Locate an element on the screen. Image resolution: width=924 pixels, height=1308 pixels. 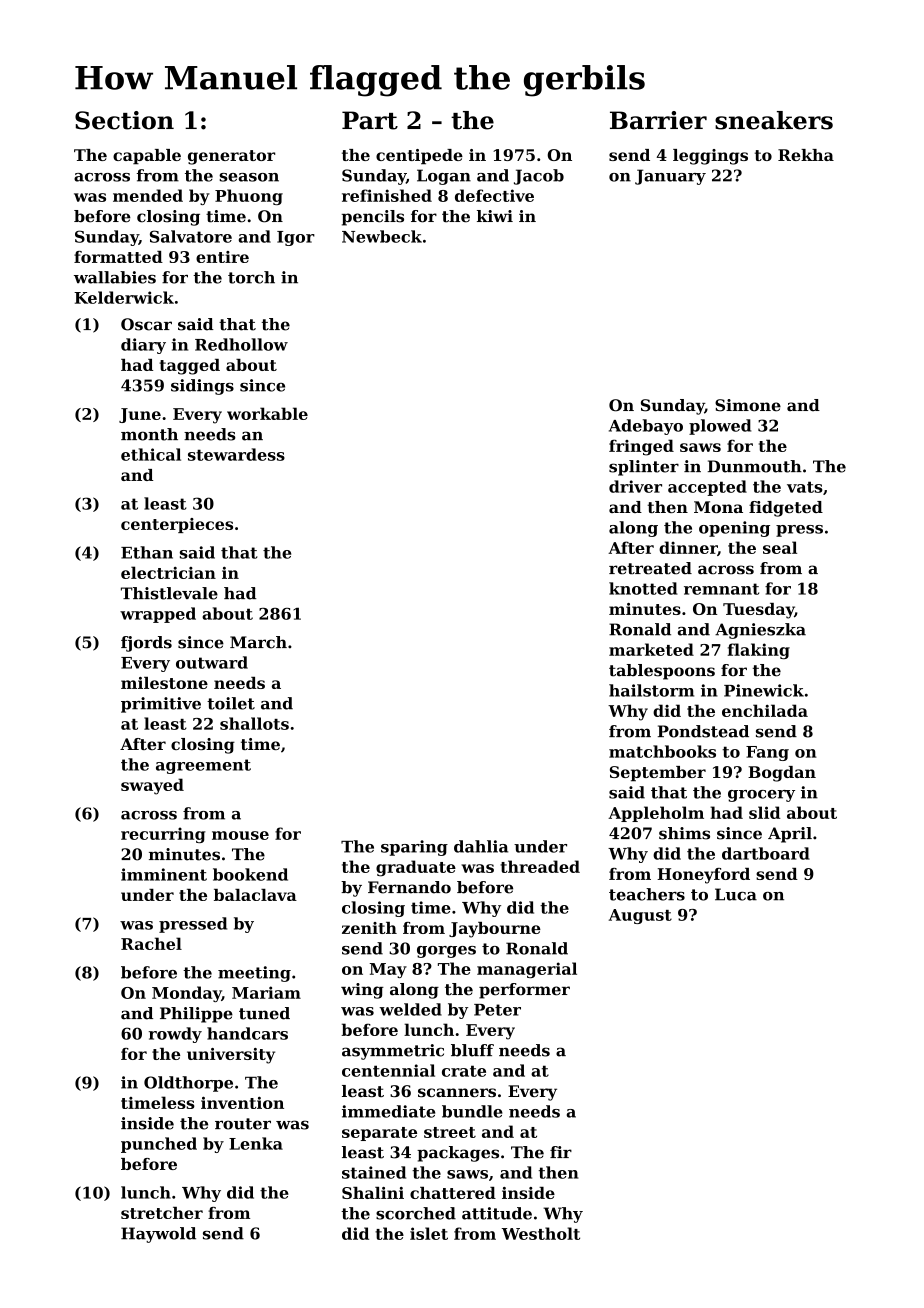
Dunmouth is located at coordinates (755, 466).
